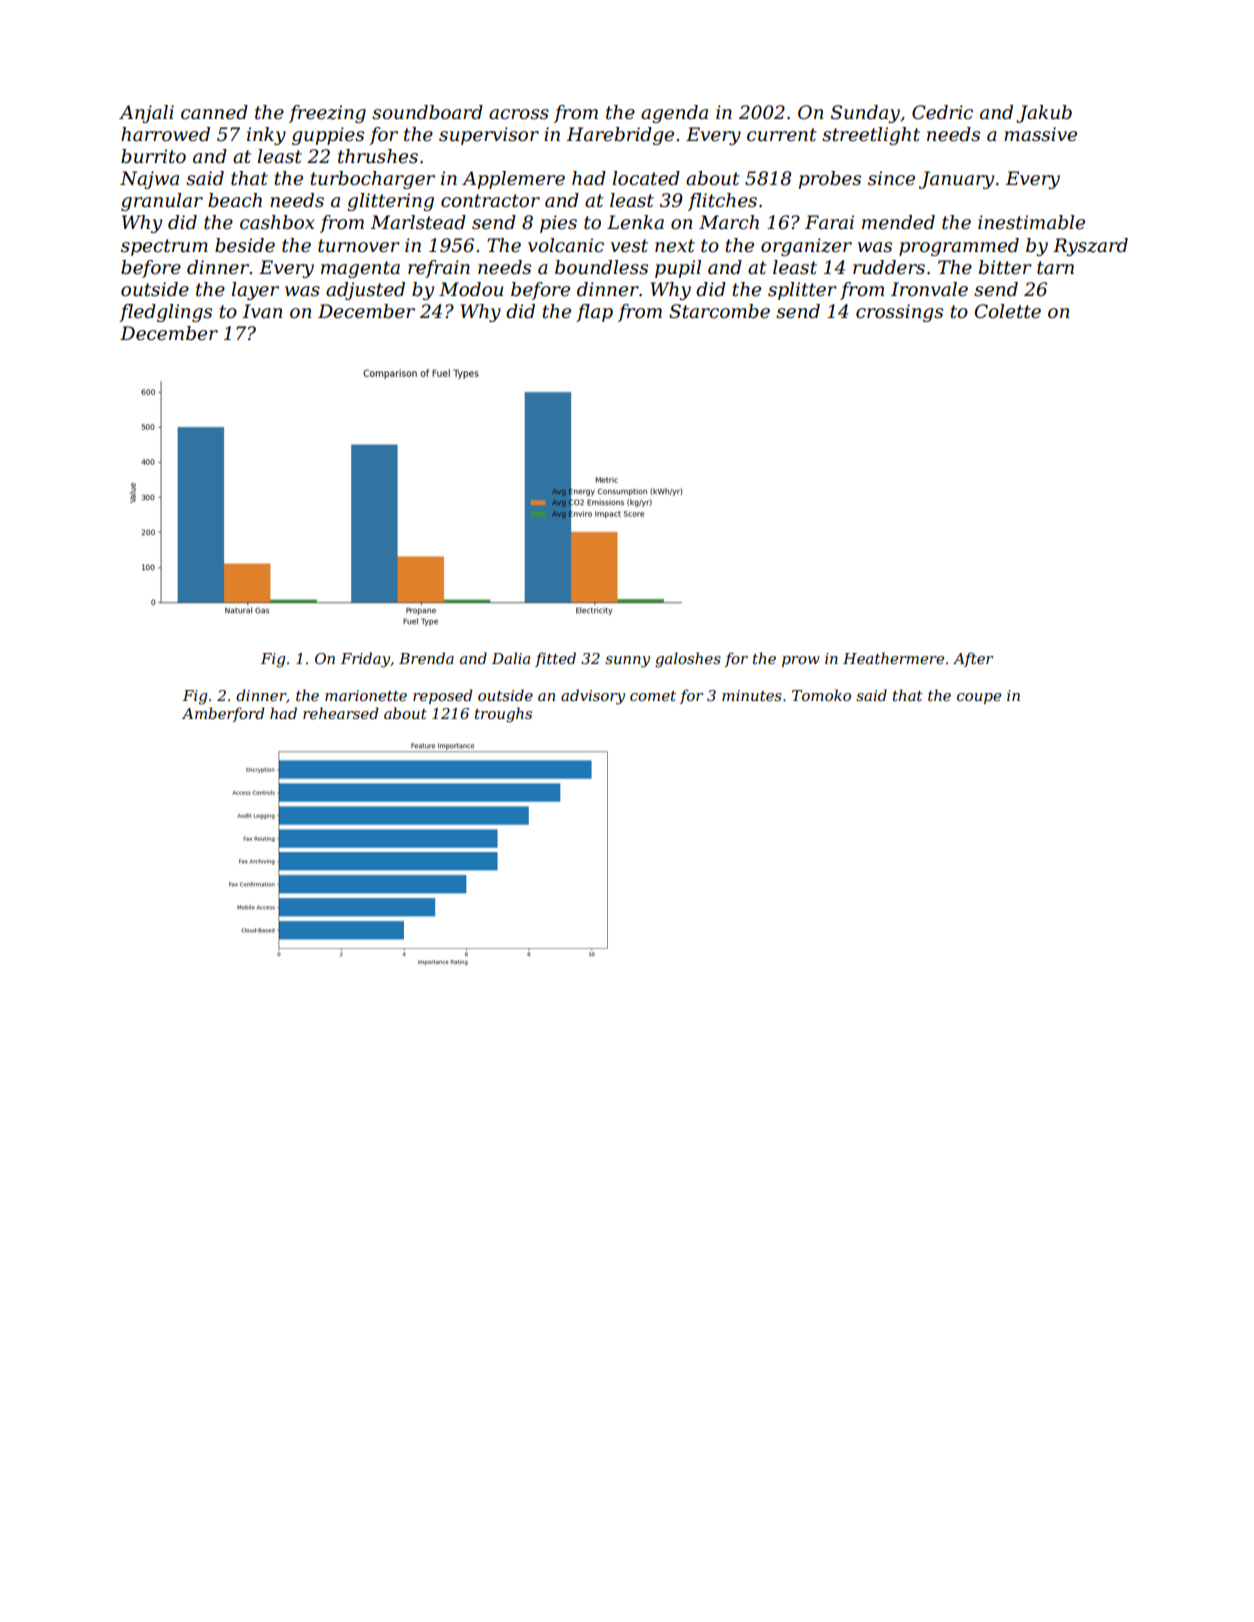 The image size is (1254, 1622). I want to click on inestimable, so click(1031, 222).
